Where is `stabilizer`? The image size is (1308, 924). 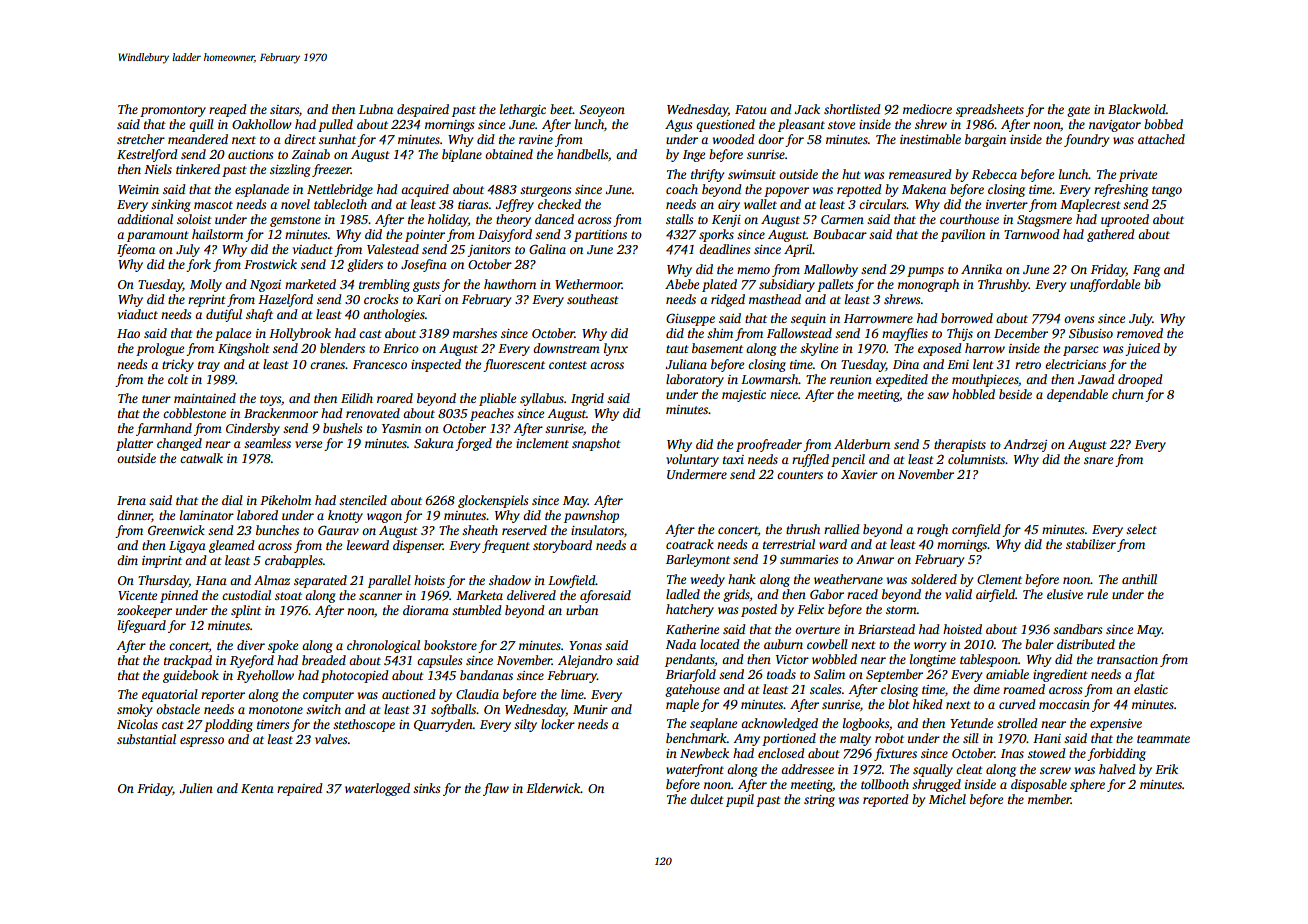
stabilizer is located at coordinates (1091, 544).
